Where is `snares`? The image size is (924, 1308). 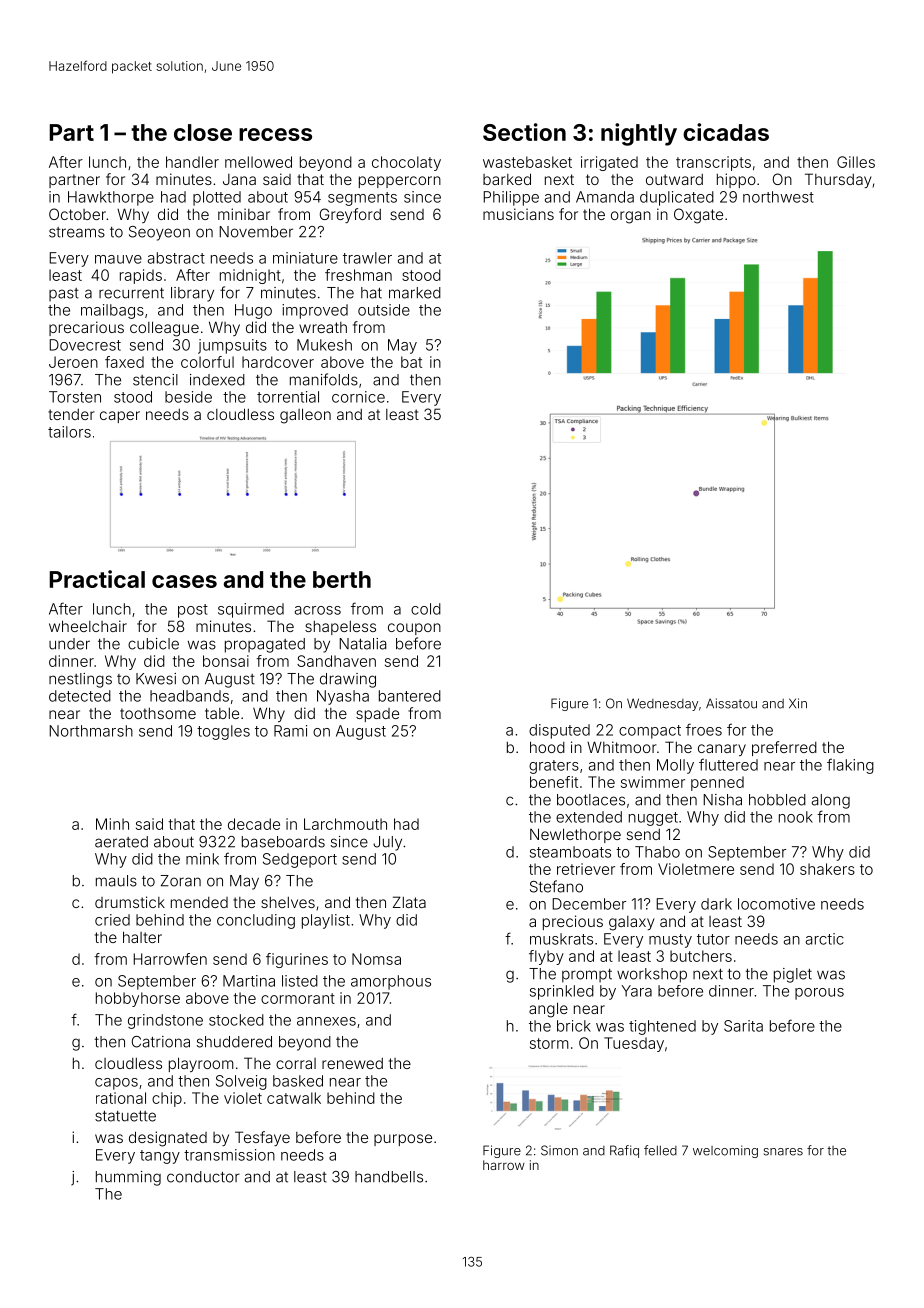 snares is located at coordinates (783, 1152).
